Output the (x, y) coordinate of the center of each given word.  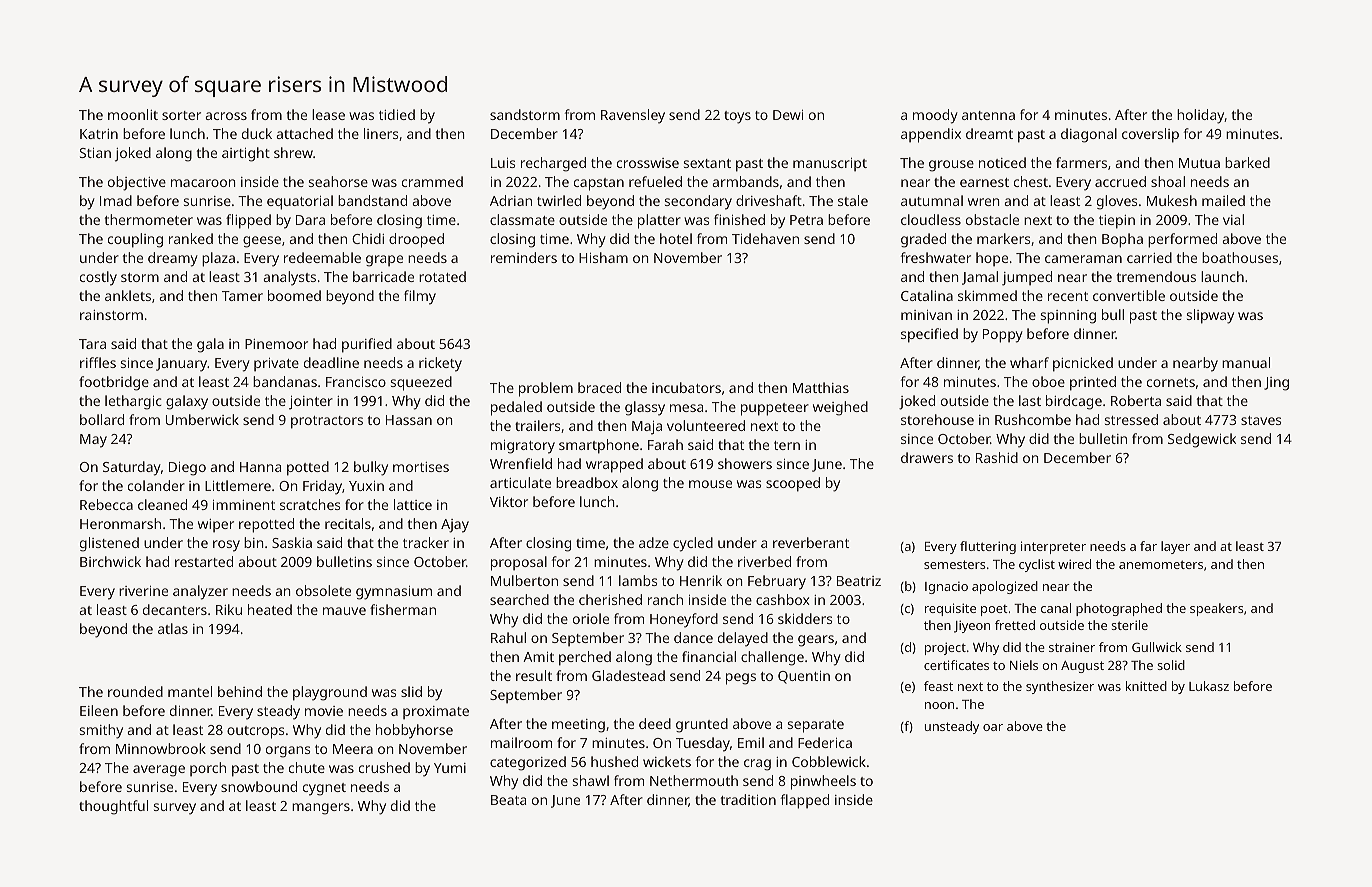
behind (240, 691)
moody (935, 116)
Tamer (242, 296)
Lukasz (1209, 686)
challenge (772, 658)
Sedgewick (1202, 440)
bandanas (285, 381)
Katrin (99, 134)
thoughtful (113, 807)
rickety (440, 364)
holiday (1201, 116)
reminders (524, 257)
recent (1068, 296)
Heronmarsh (120, 523)
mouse (710, 484)
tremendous (1156, 276)
